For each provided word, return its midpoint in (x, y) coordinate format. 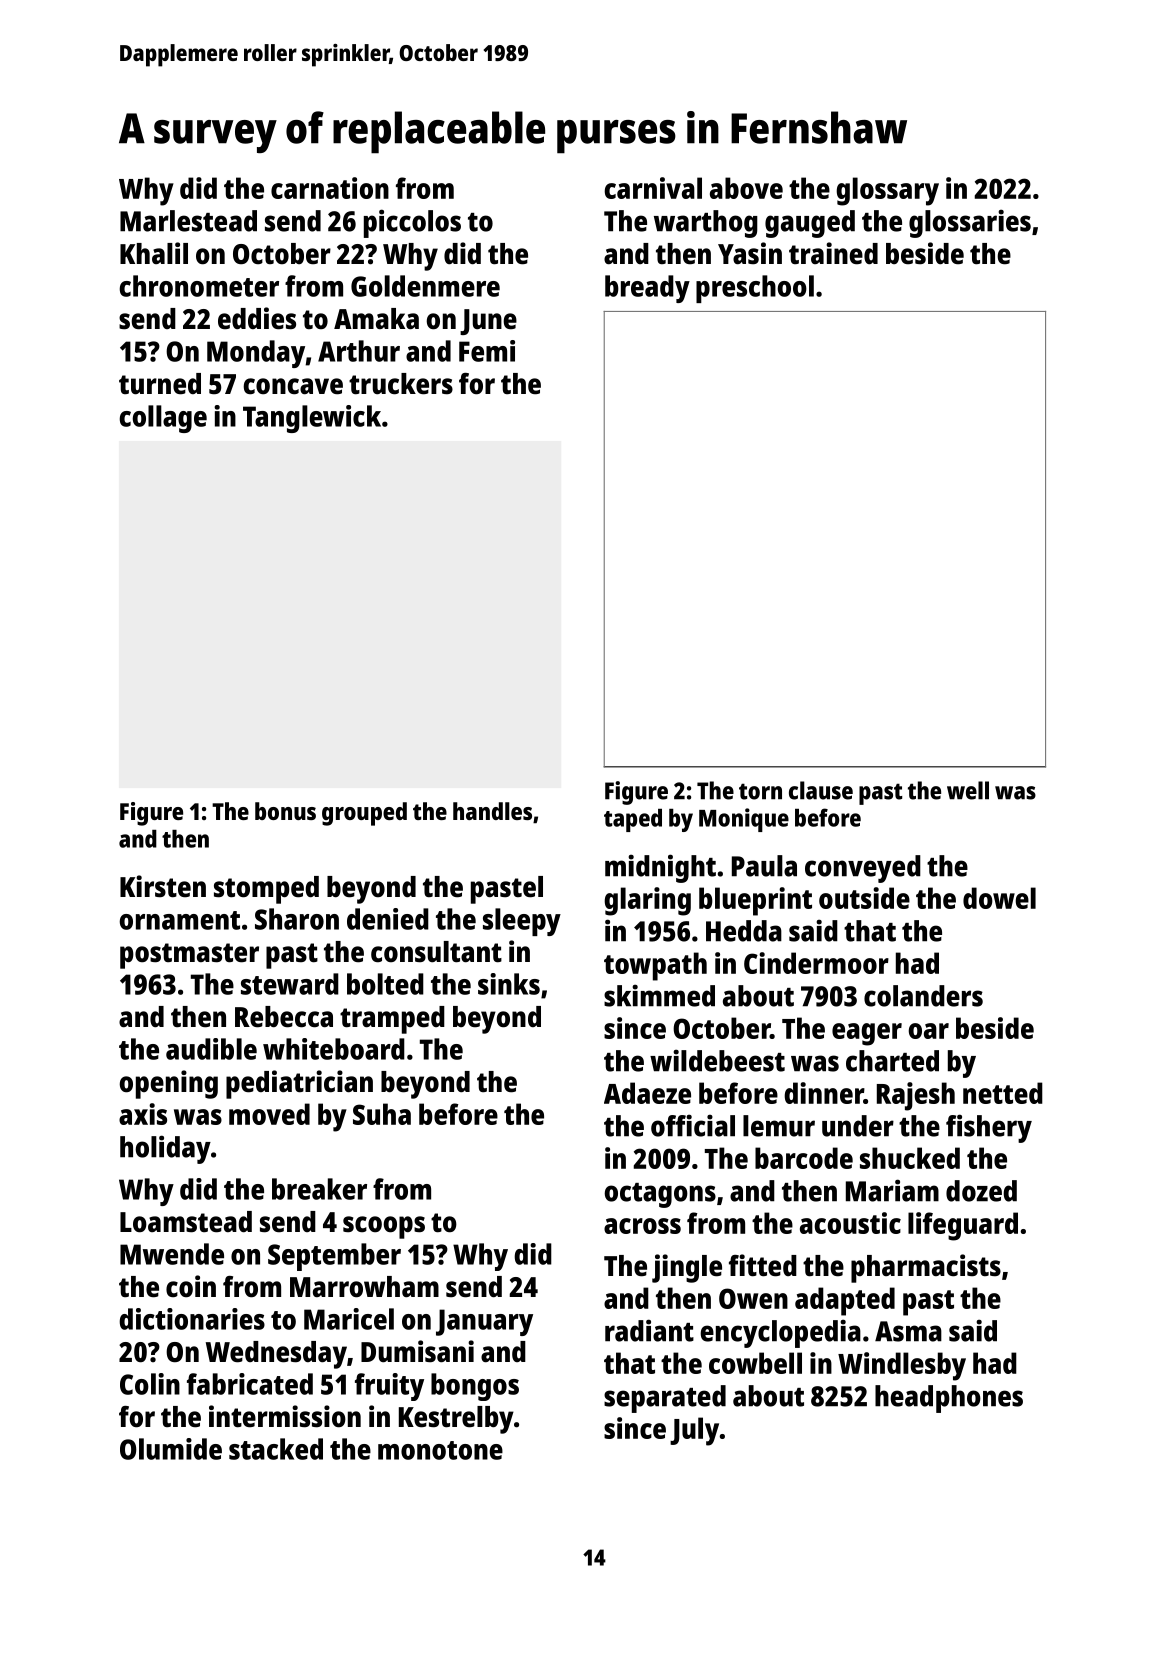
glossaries (970, 223)
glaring (647, 901)
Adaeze (647, 1093)
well (968, 790)
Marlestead (188, 221)
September (334, 1257)
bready (647, 289)
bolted (385, 984)
